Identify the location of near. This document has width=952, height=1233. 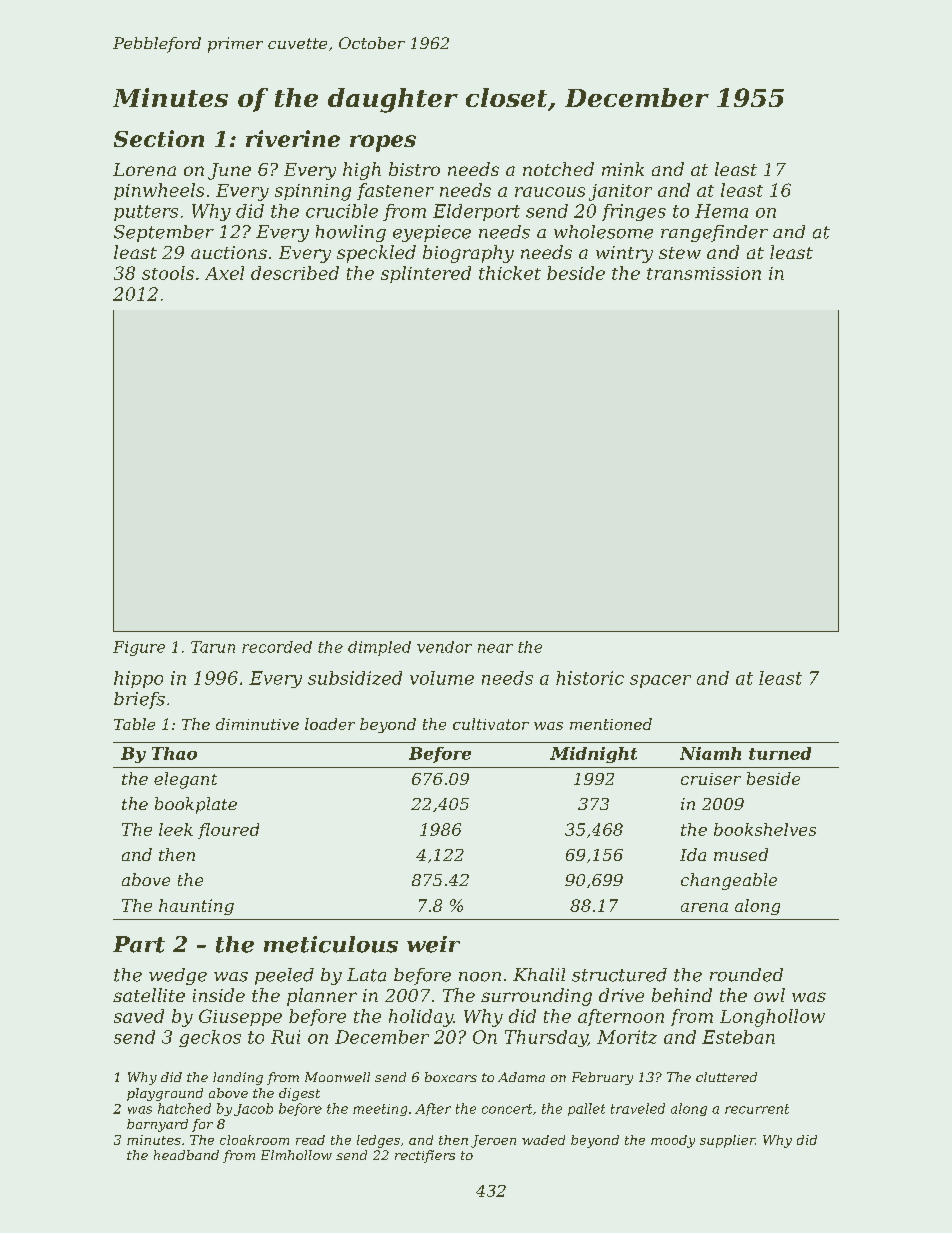
(495, 648).
